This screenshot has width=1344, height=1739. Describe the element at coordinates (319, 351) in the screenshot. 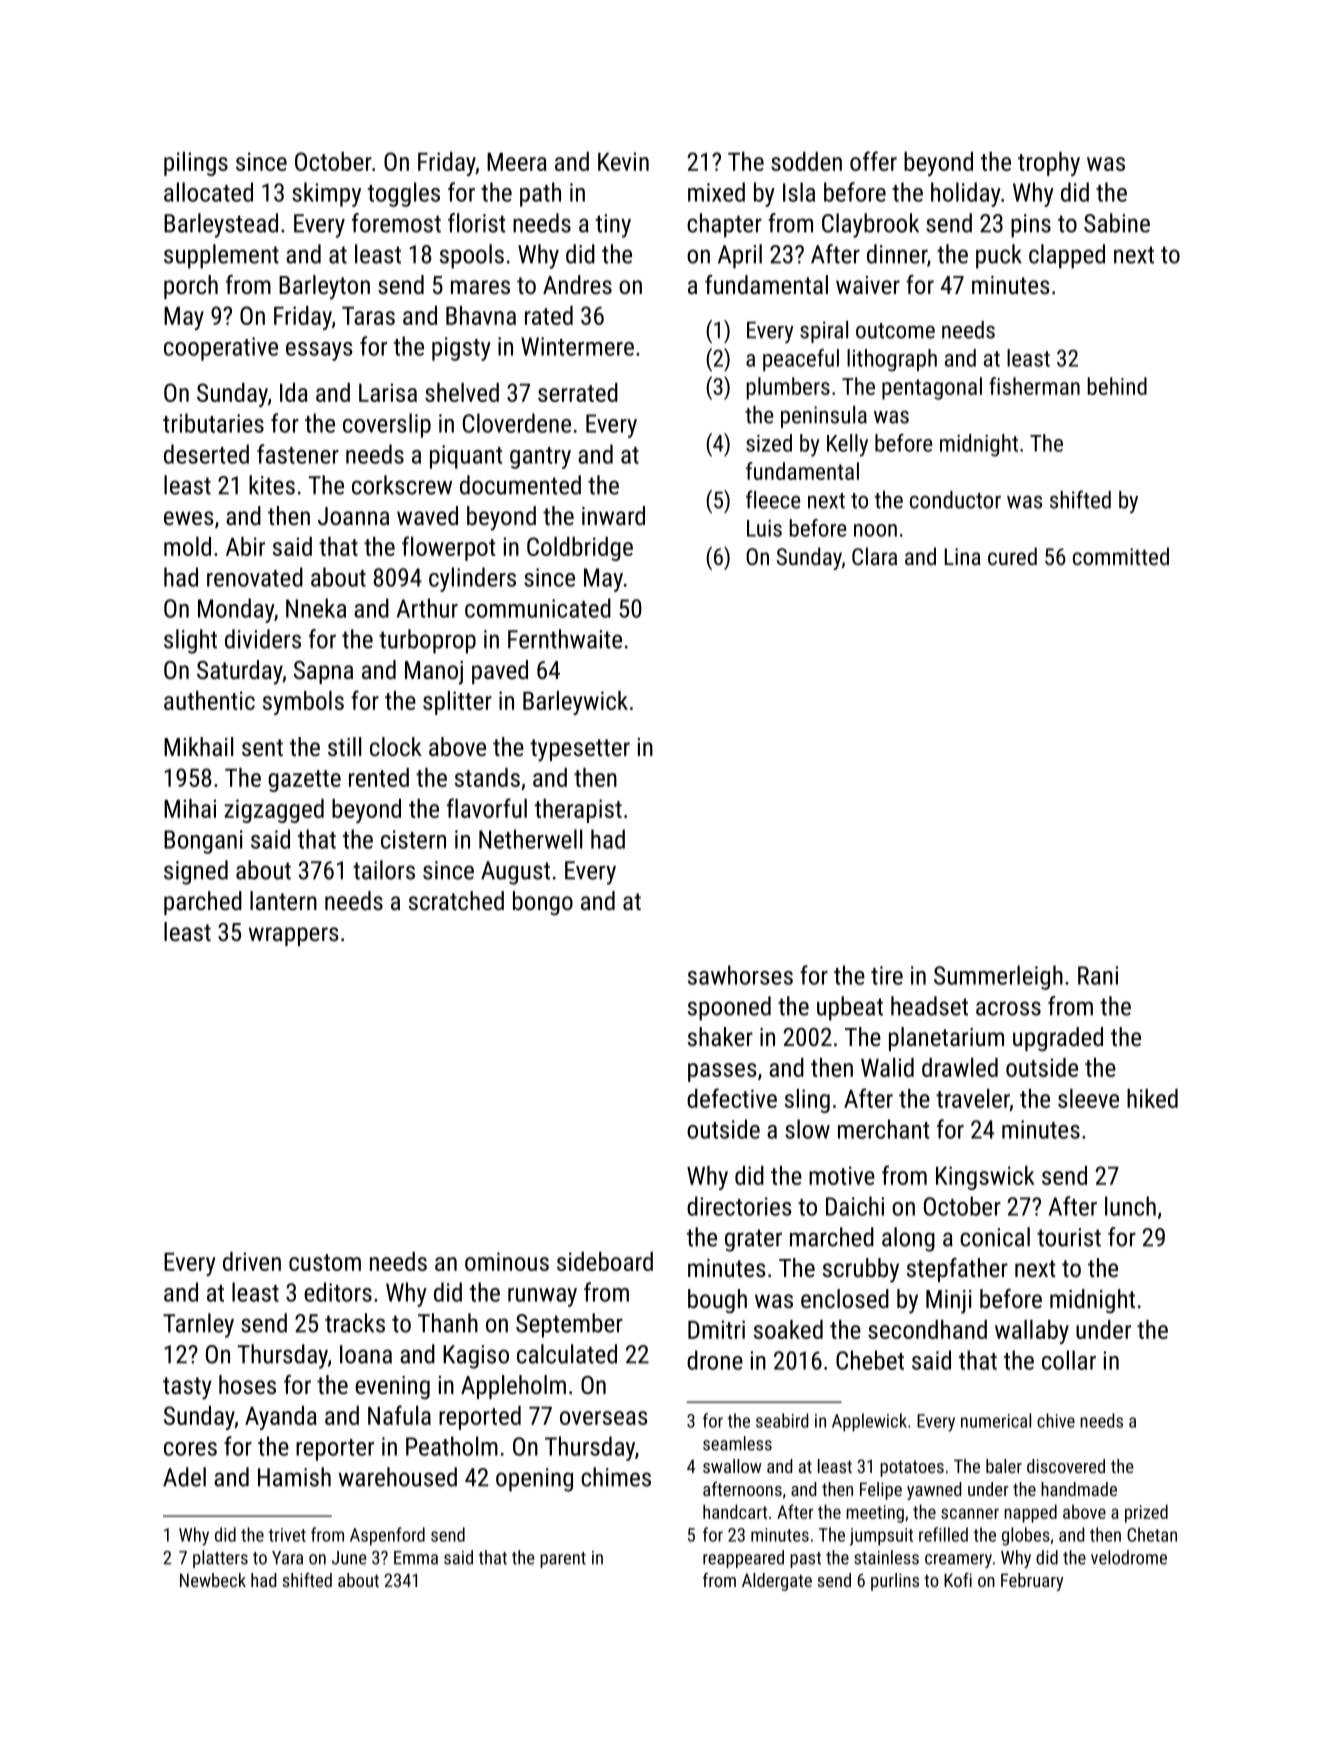

I see `essays` at that location.
